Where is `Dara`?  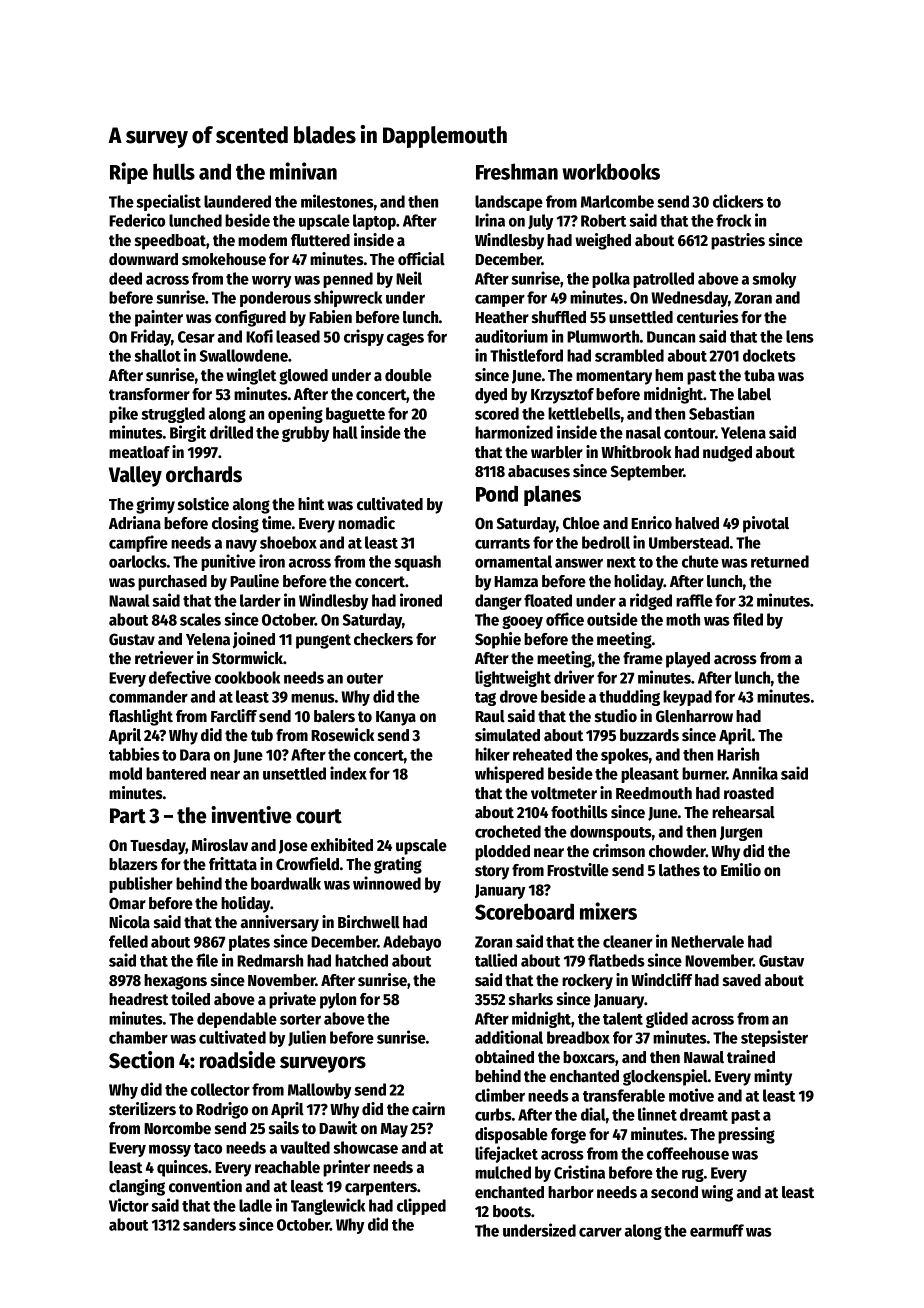 Dara is located at coordinates (195, 755).
